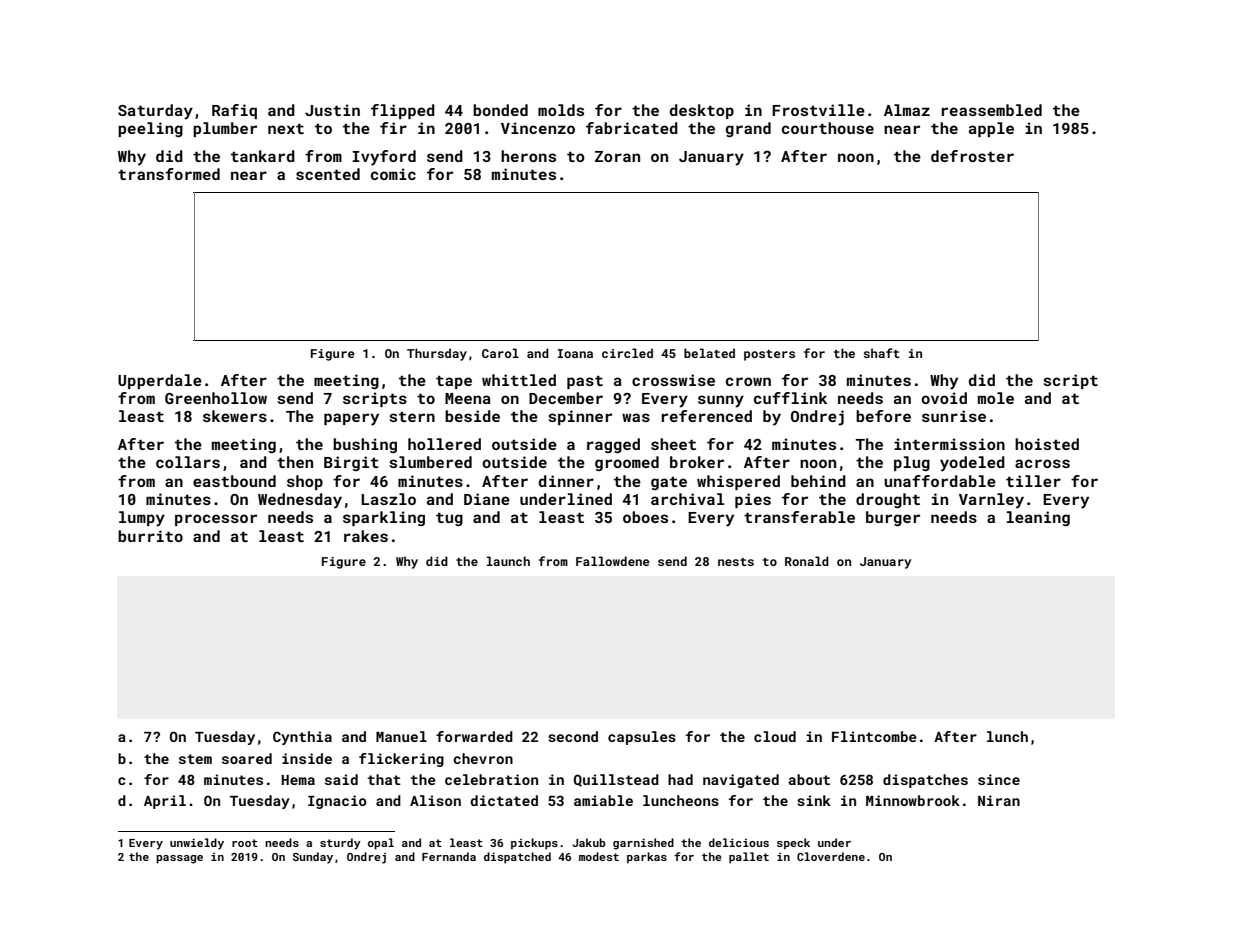 The height and width of the screenshot is (952, 1233). I want to click on Ignacio, so click(337, 802).
